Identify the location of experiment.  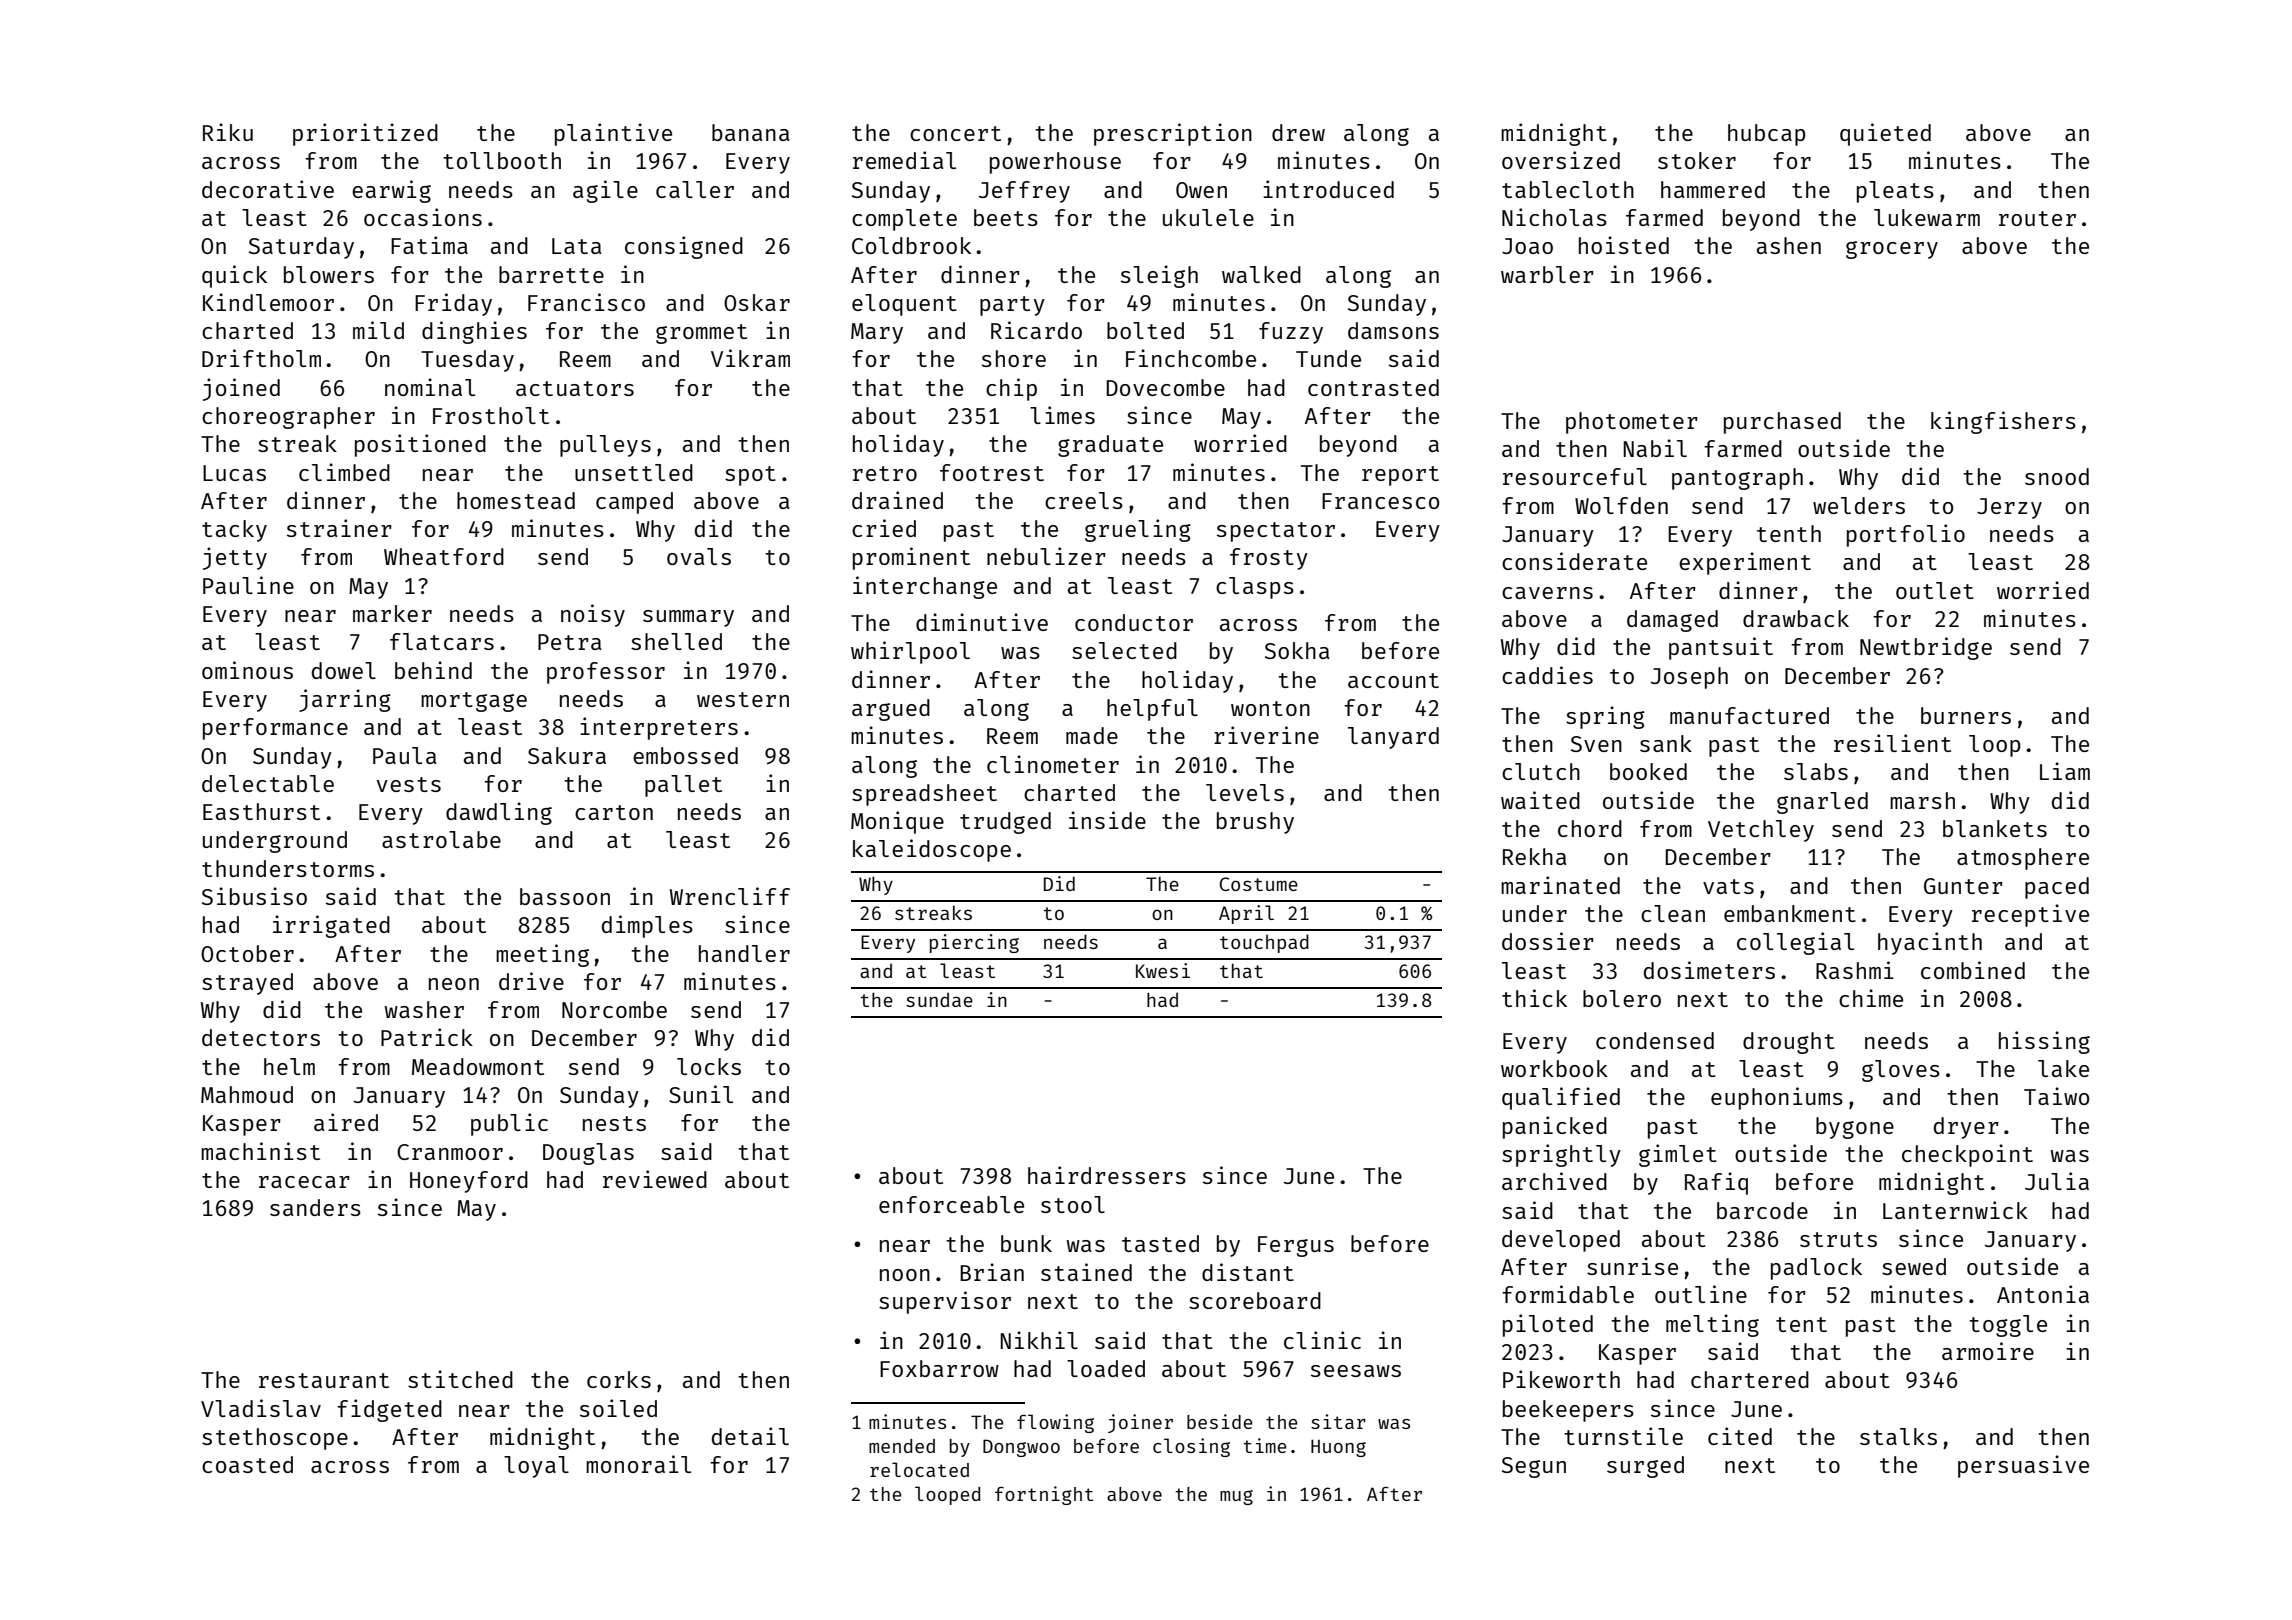
(1745, 563).
